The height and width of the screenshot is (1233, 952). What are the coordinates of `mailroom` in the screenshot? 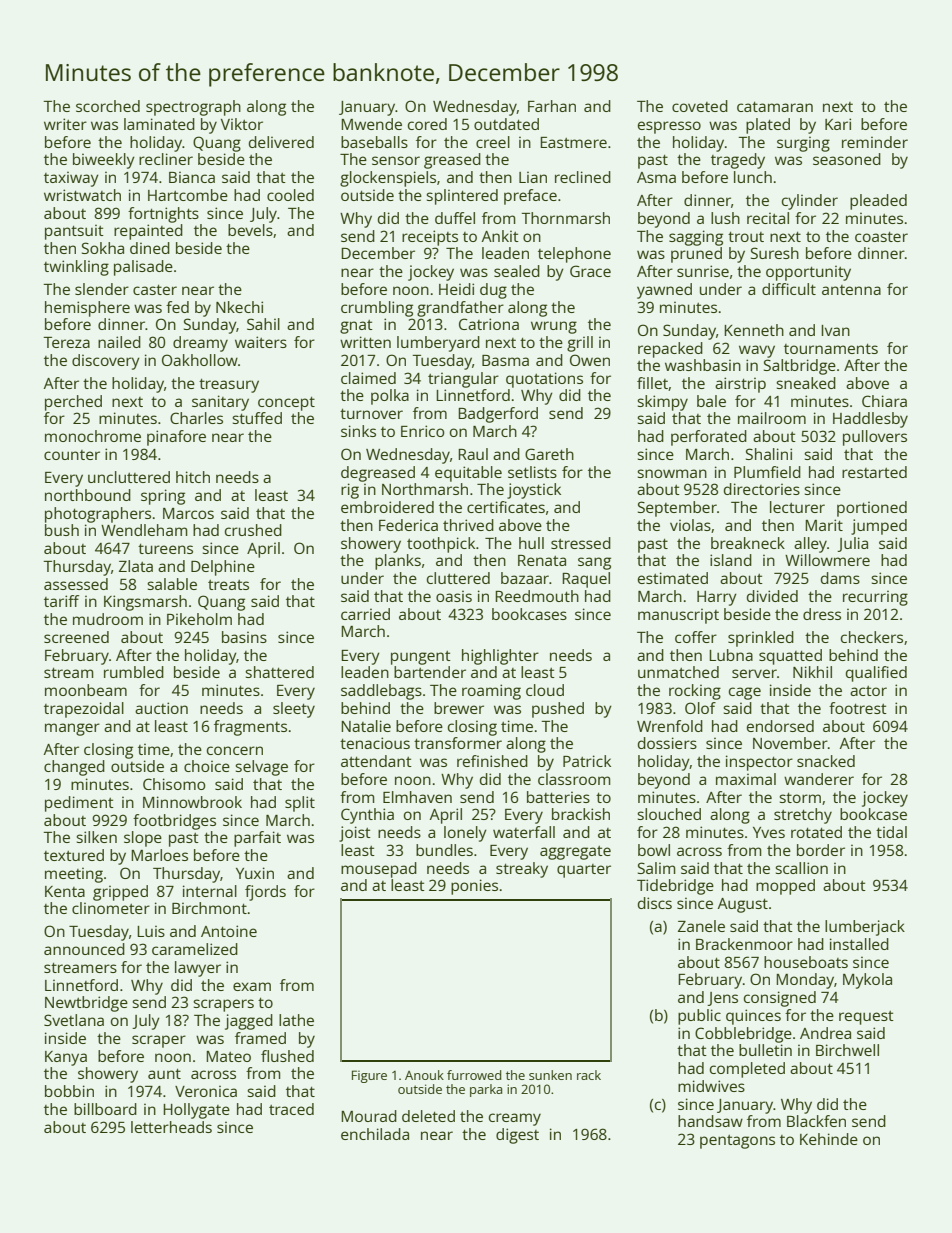 It's located at (772, 418).
